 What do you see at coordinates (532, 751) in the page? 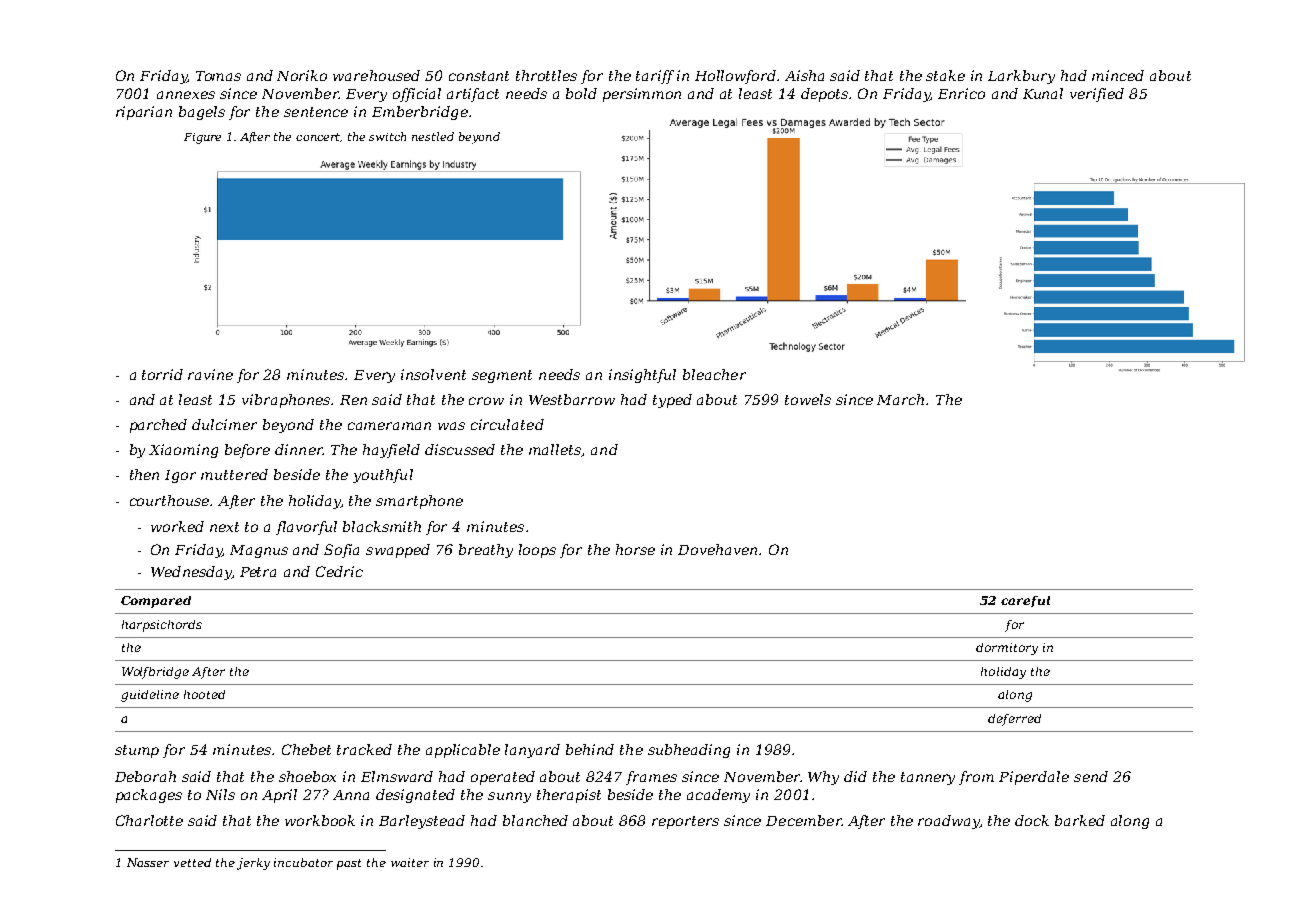
I see `lanyard` at bounding box center [532, 751].
